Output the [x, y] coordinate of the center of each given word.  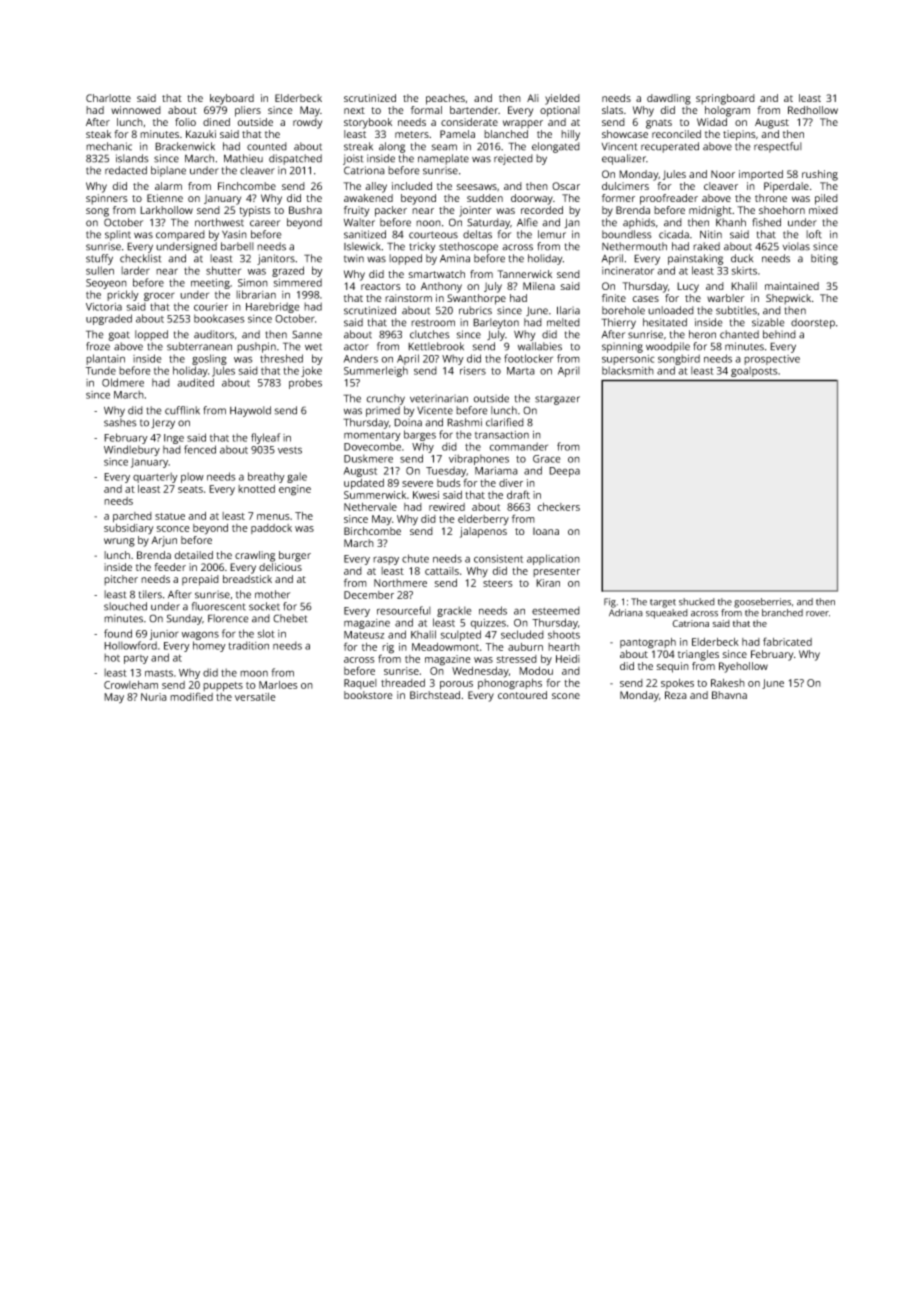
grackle [454, 611]
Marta [521, 371]
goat [119, 336]
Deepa [564, 472]
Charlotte [108, 98]
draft [518, 494]
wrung [119, 542]
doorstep [813, 323]
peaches [445, 99]
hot [112, 657]
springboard [725, 99]
